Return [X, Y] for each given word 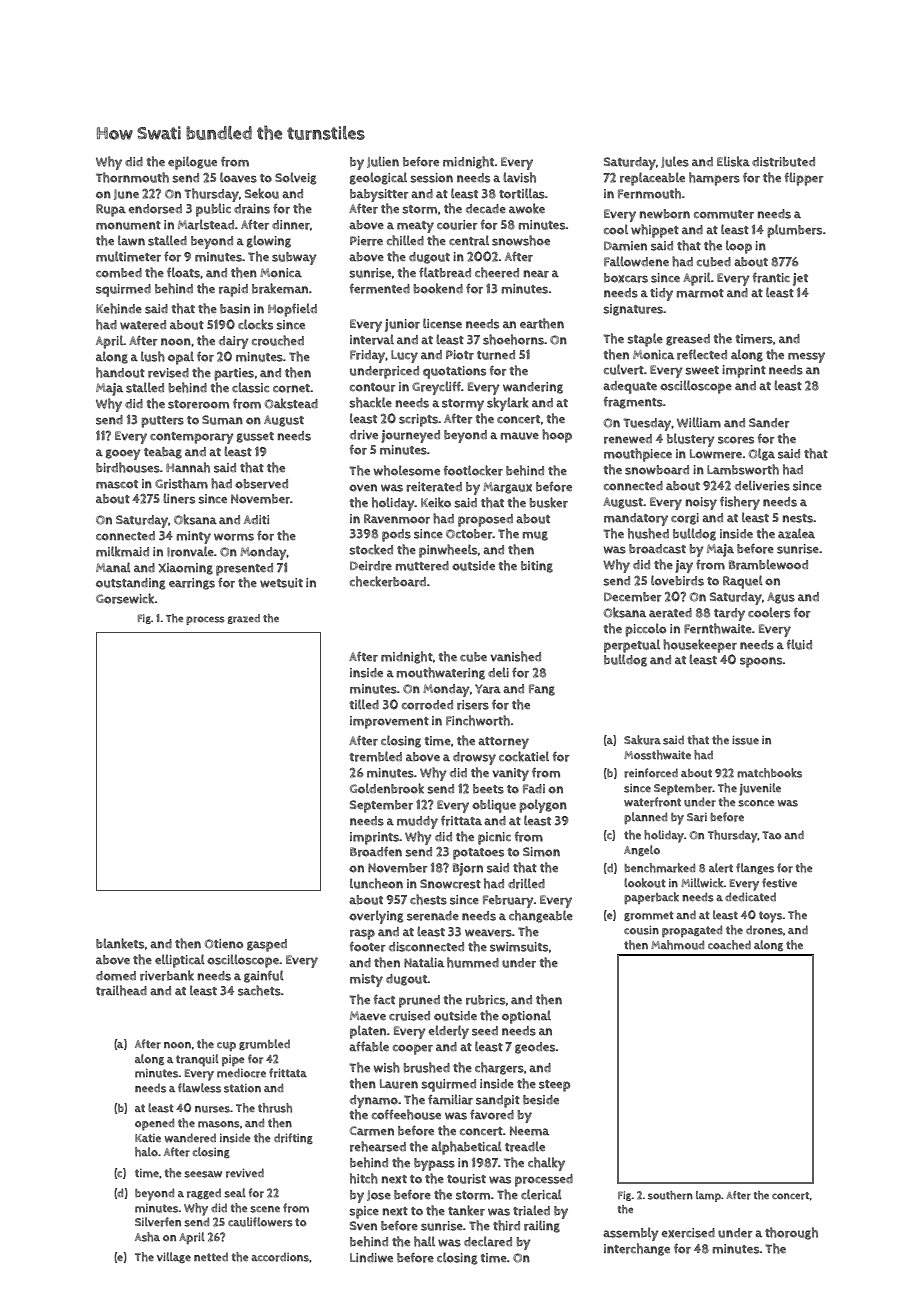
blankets [120, 943]
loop [739, 247]
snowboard [657, 470]
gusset [255, 437]
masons [219, 1124]
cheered [497, 272]
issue [745, 740]
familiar [450, 1099]
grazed [243, 619]
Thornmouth [132, 177]
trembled [375, 756]
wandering [533, 388]
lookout [645, 883]
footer [367, 946]
